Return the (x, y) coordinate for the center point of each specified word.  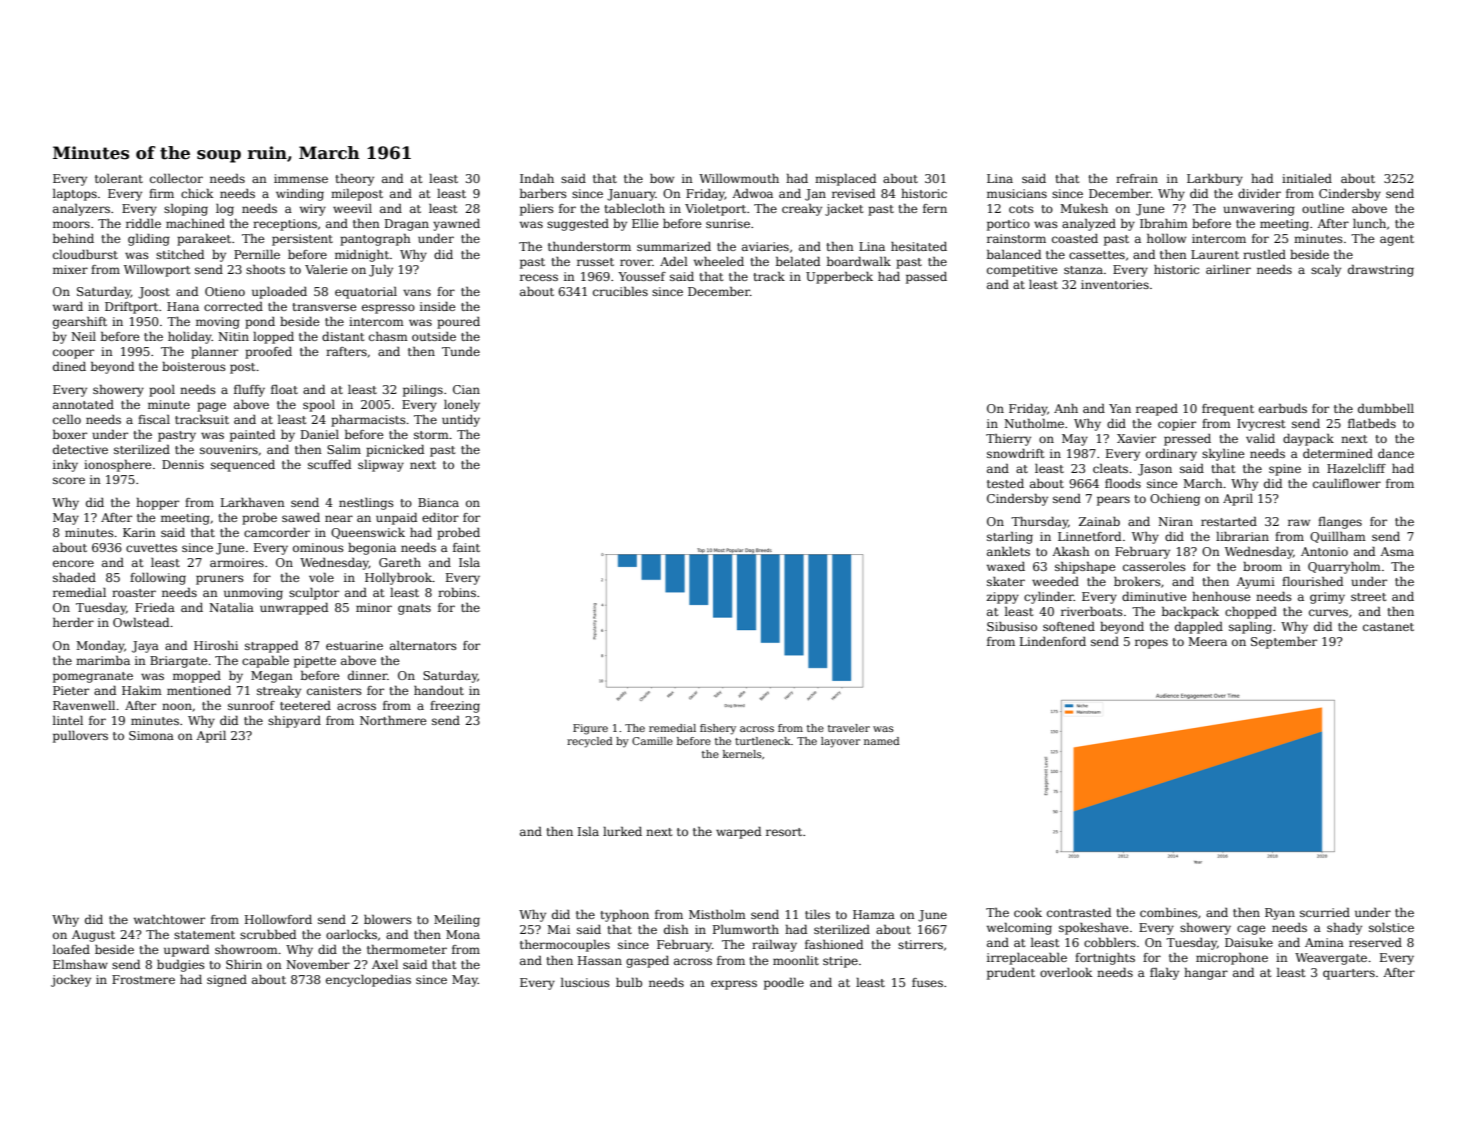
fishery (718, 729)
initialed (1307, 178)
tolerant (119, 178)
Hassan (600, 960)
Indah (537, 178)
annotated (83, 404)
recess (539, 277)
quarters (1349, 974)
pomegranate (93, 677)
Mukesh (1084, 208)
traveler (849, 728)
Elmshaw (80, 964)
